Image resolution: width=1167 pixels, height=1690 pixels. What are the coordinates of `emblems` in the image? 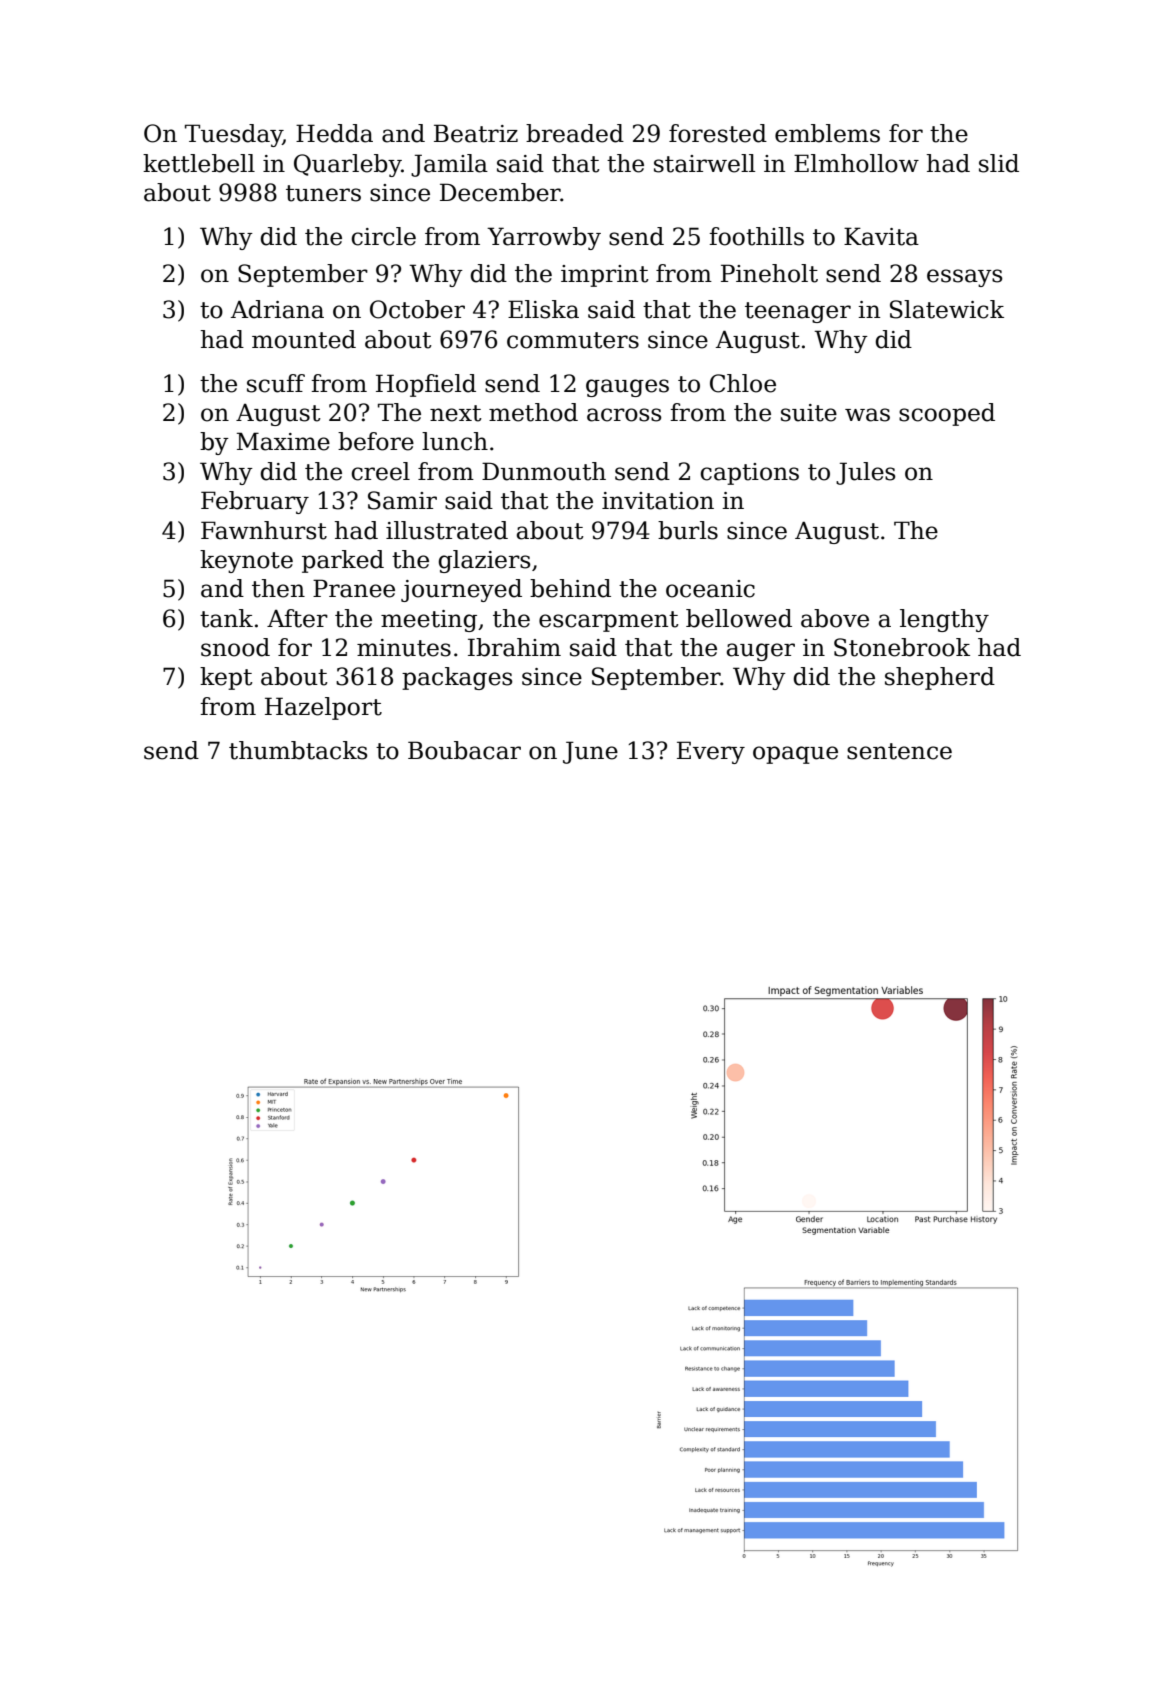 It's located at (827, 133).
